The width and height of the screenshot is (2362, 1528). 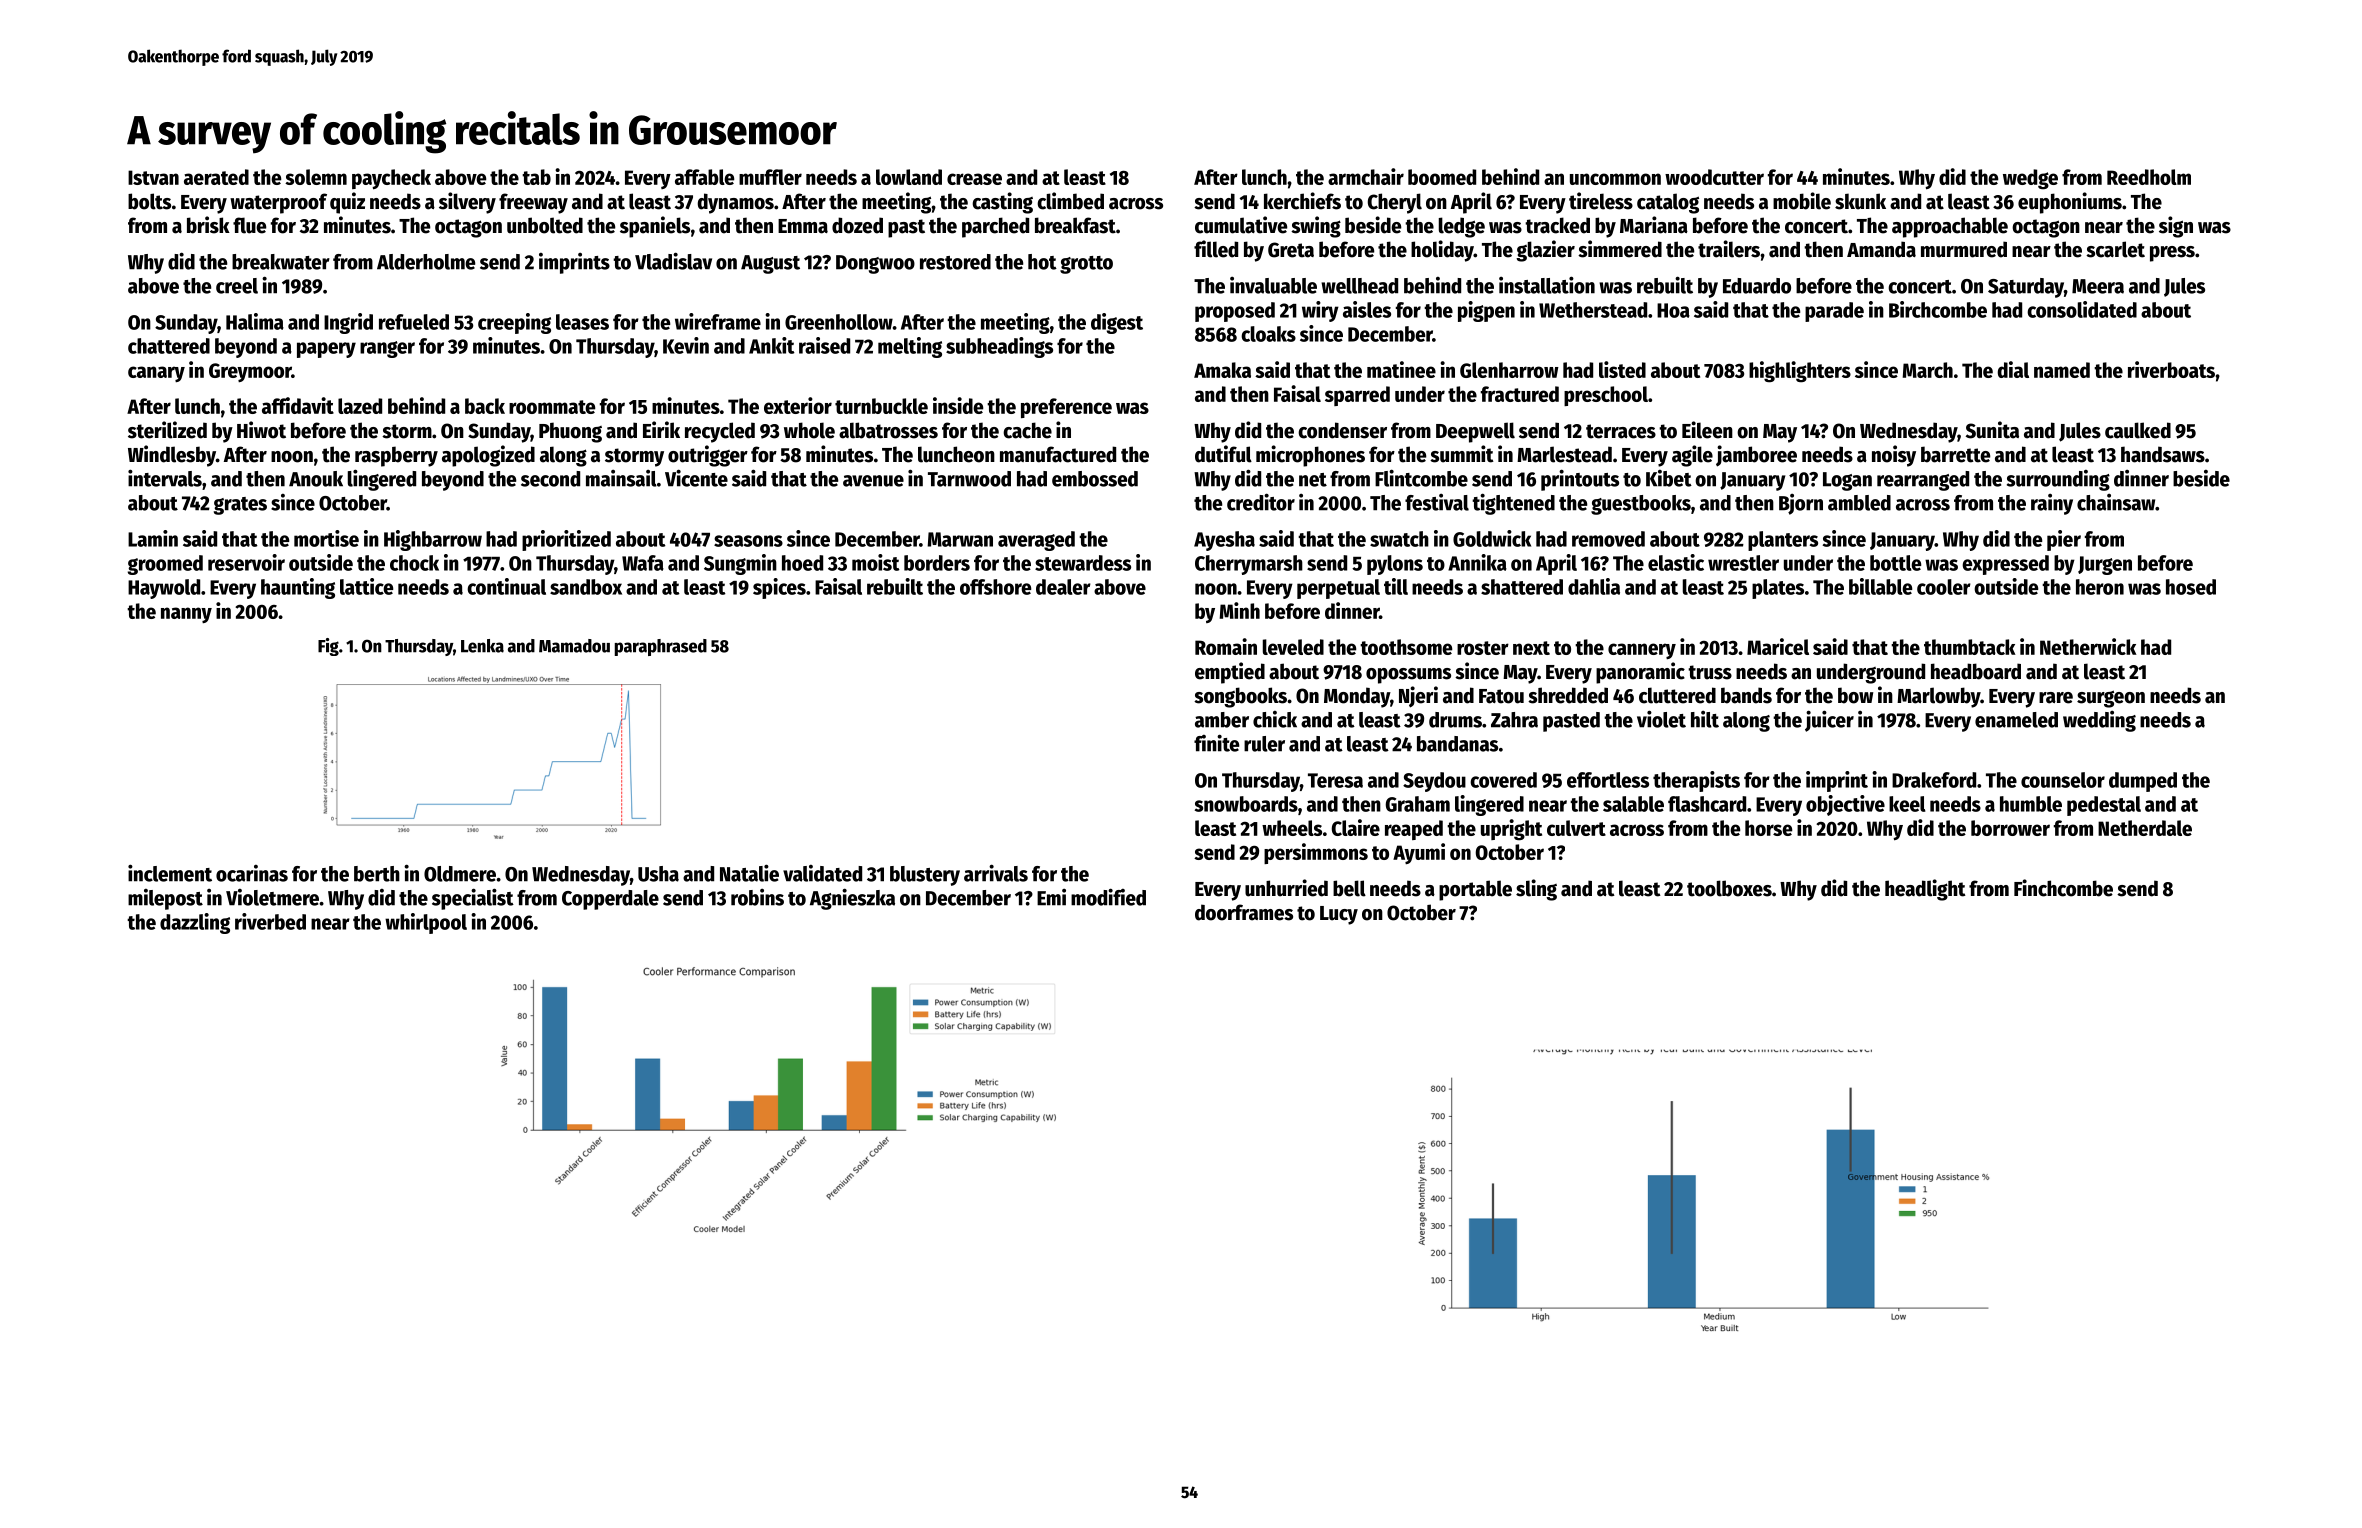 I want to click on sandbox, so click(x=586, y=587).
